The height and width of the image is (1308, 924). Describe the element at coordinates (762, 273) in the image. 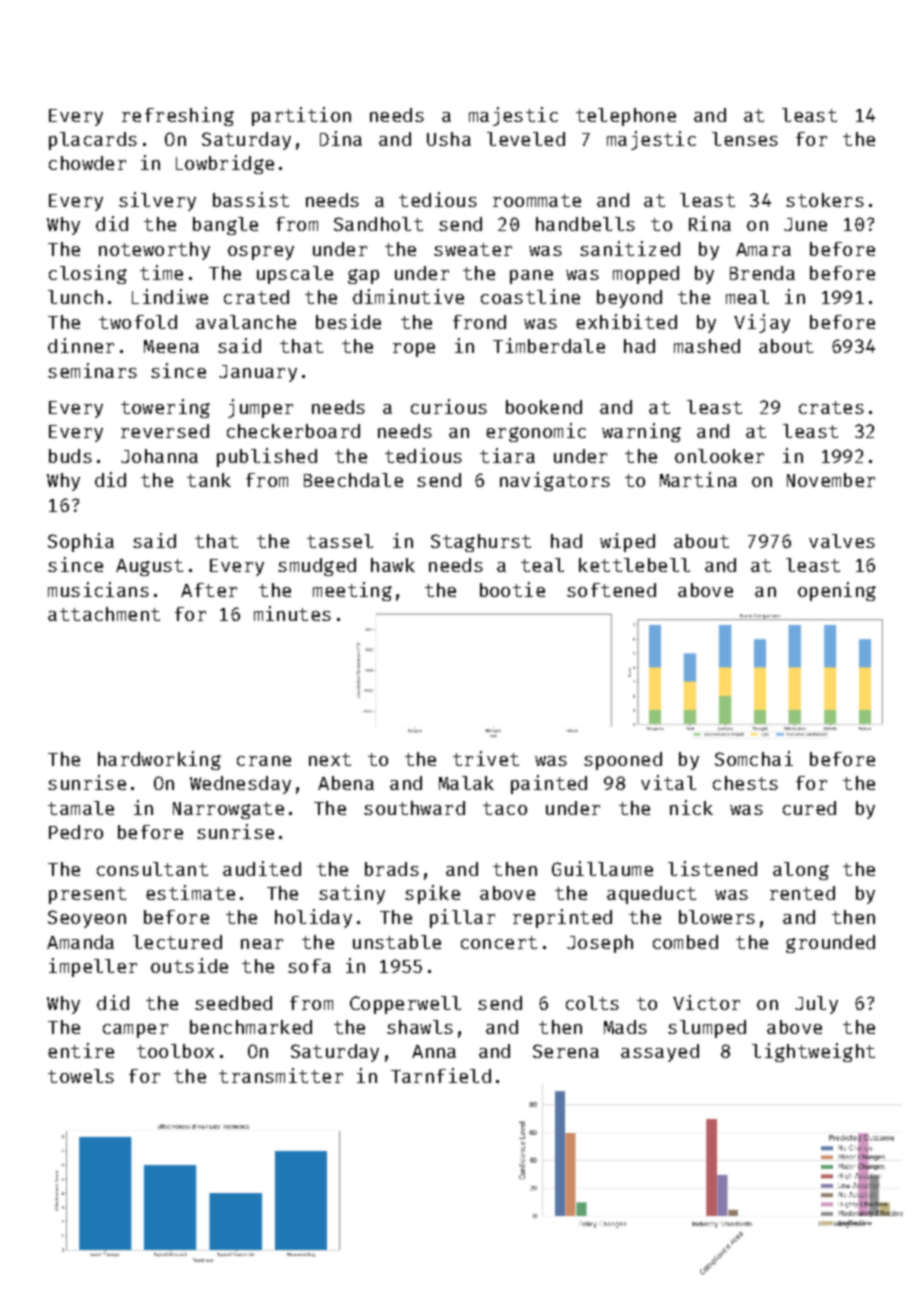

I see `Brenda` at that location.
